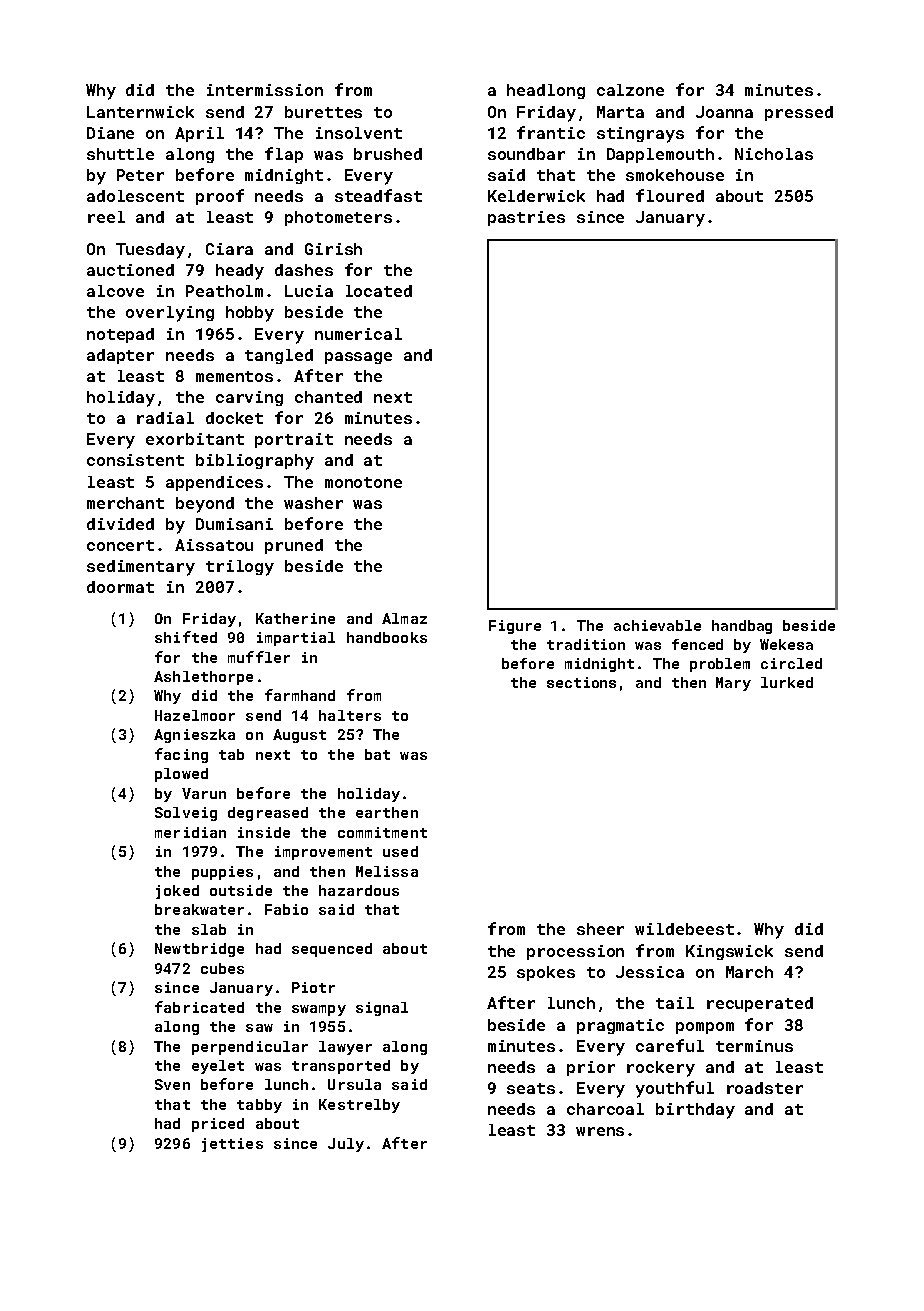 Image resolution: width=924 pixels, height=1311 pixels. I want to click on flap, so click(284, 155).
